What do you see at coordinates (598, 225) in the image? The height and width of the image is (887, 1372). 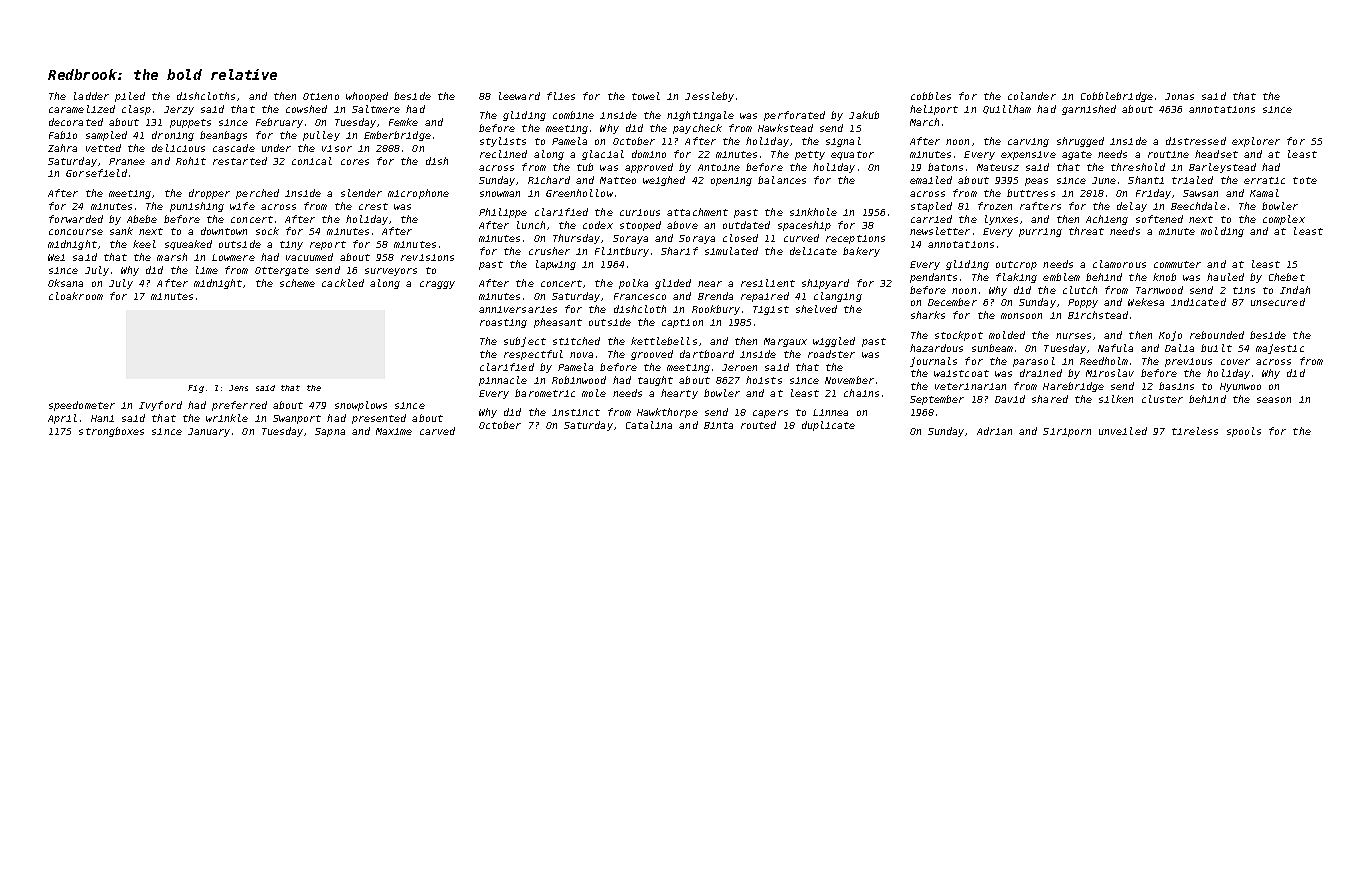 I see `codex` at bounding box center [598, 225].
